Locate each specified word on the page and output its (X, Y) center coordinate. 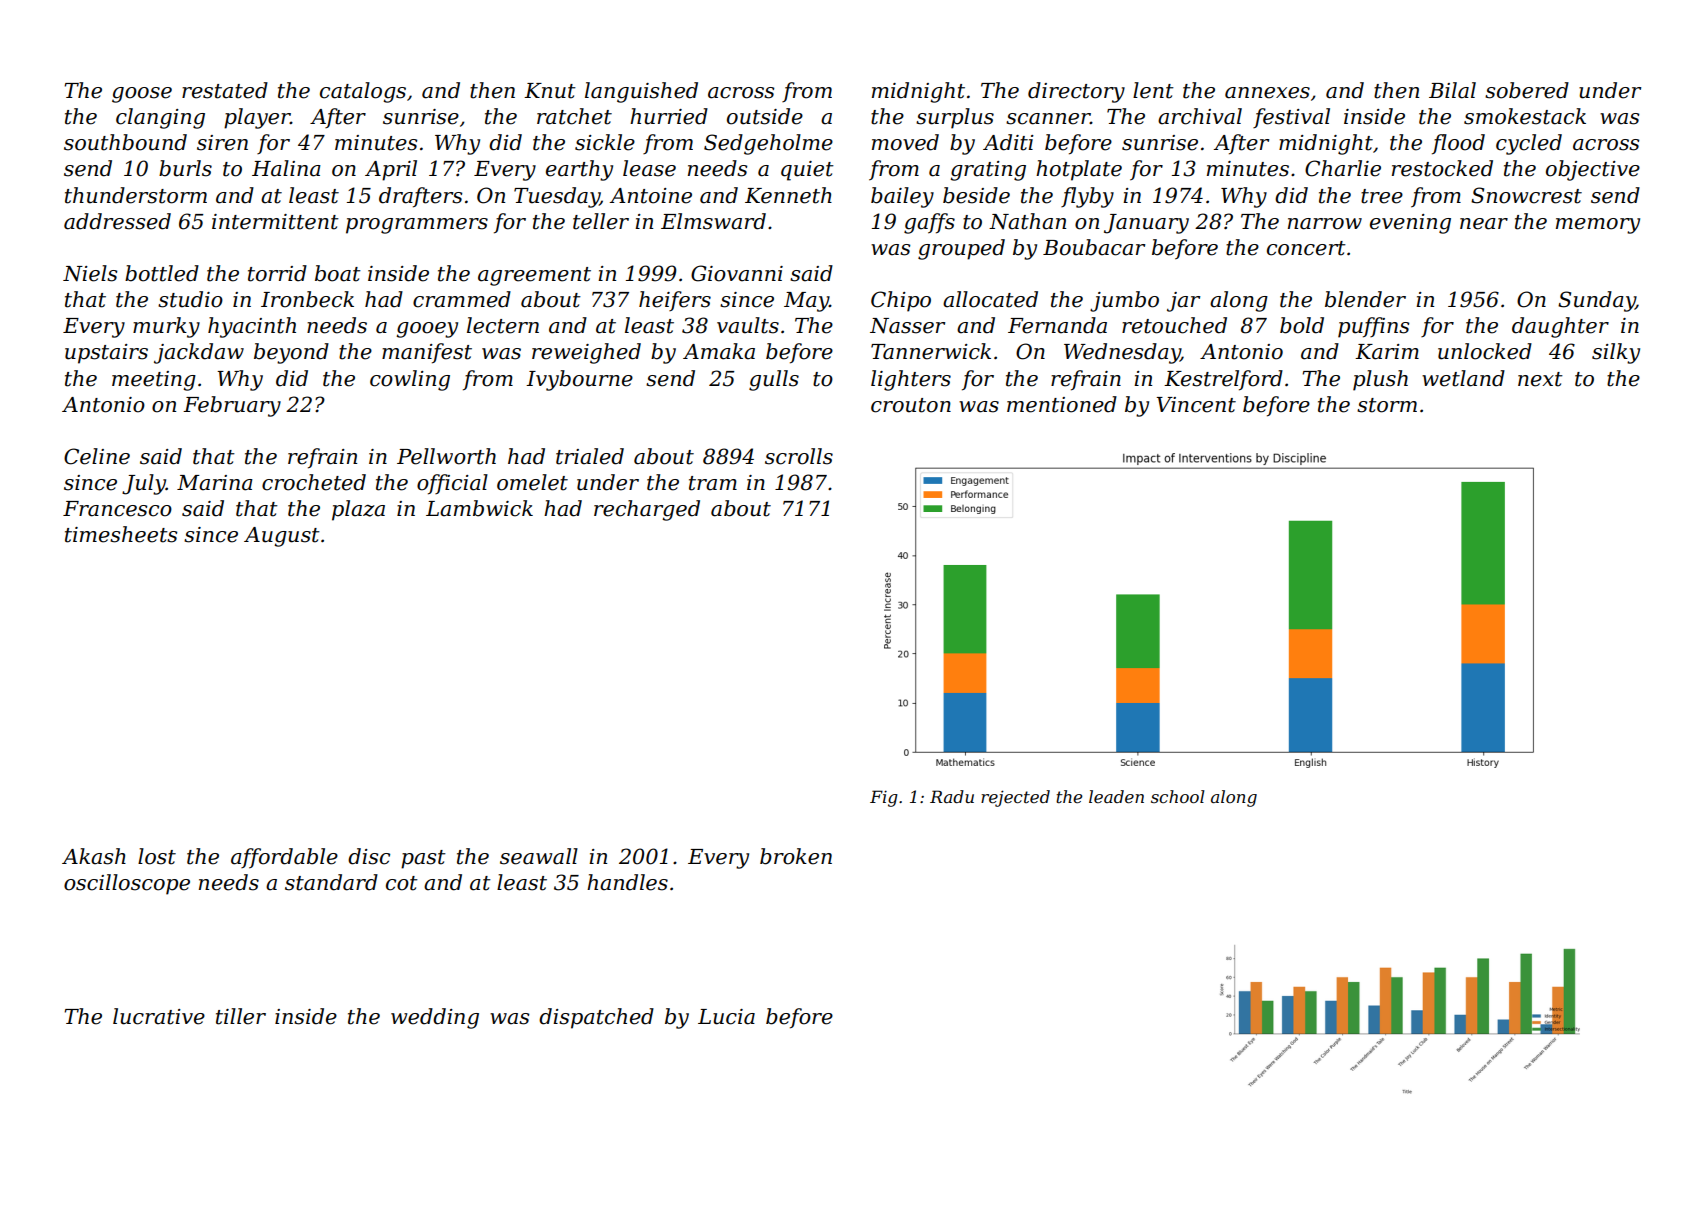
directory (1076, 92)
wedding (435, 1018)
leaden (1116, 796)
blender (1365, 299)
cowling (410, 380)
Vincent (1196, 405)
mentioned (1062, 404)
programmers (417, 226)
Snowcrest (1526, 195)
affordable (284, 858)
